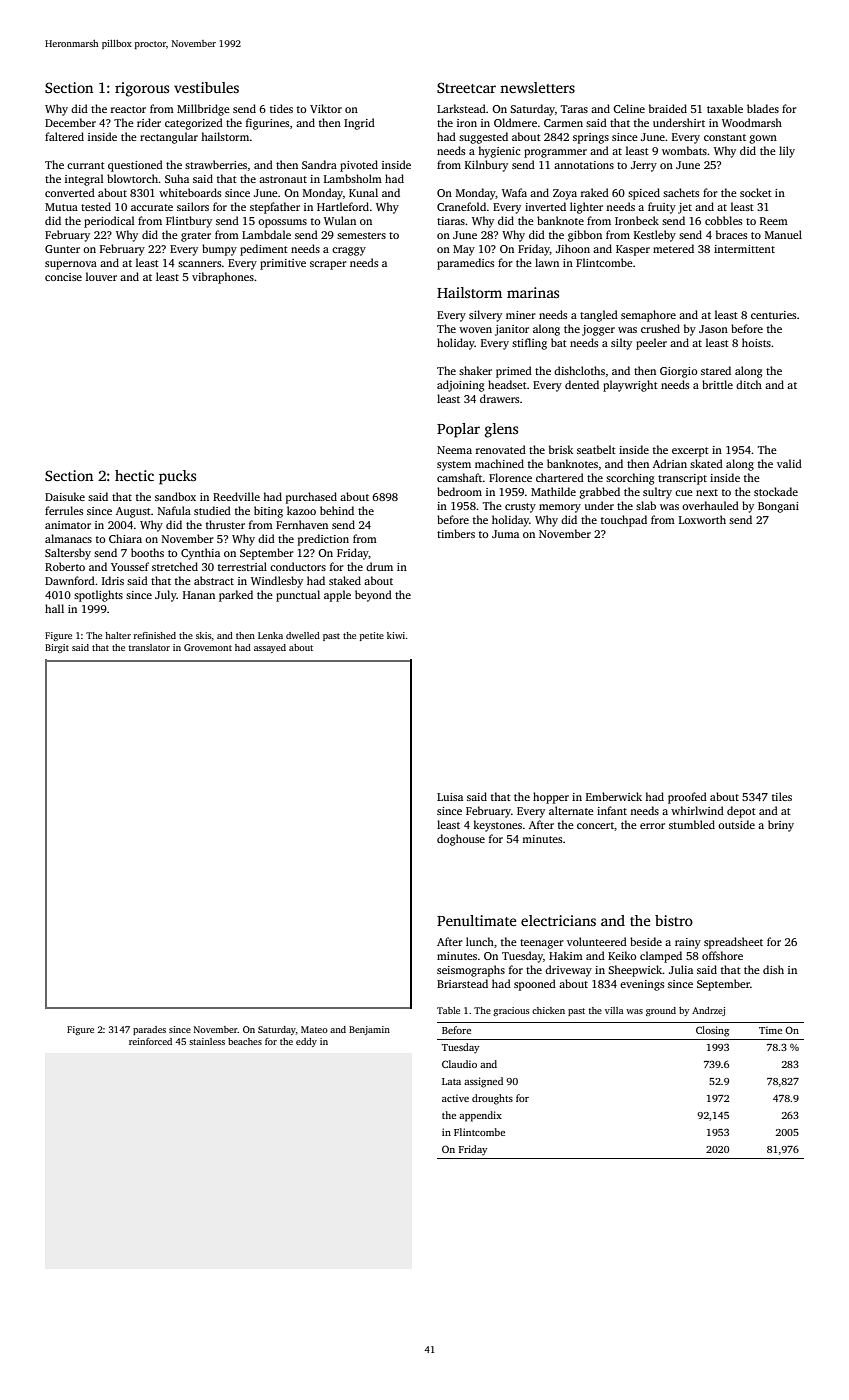 This screenshot has width=849, height=1400. I want to click on eddy, so click(306, 1042).
